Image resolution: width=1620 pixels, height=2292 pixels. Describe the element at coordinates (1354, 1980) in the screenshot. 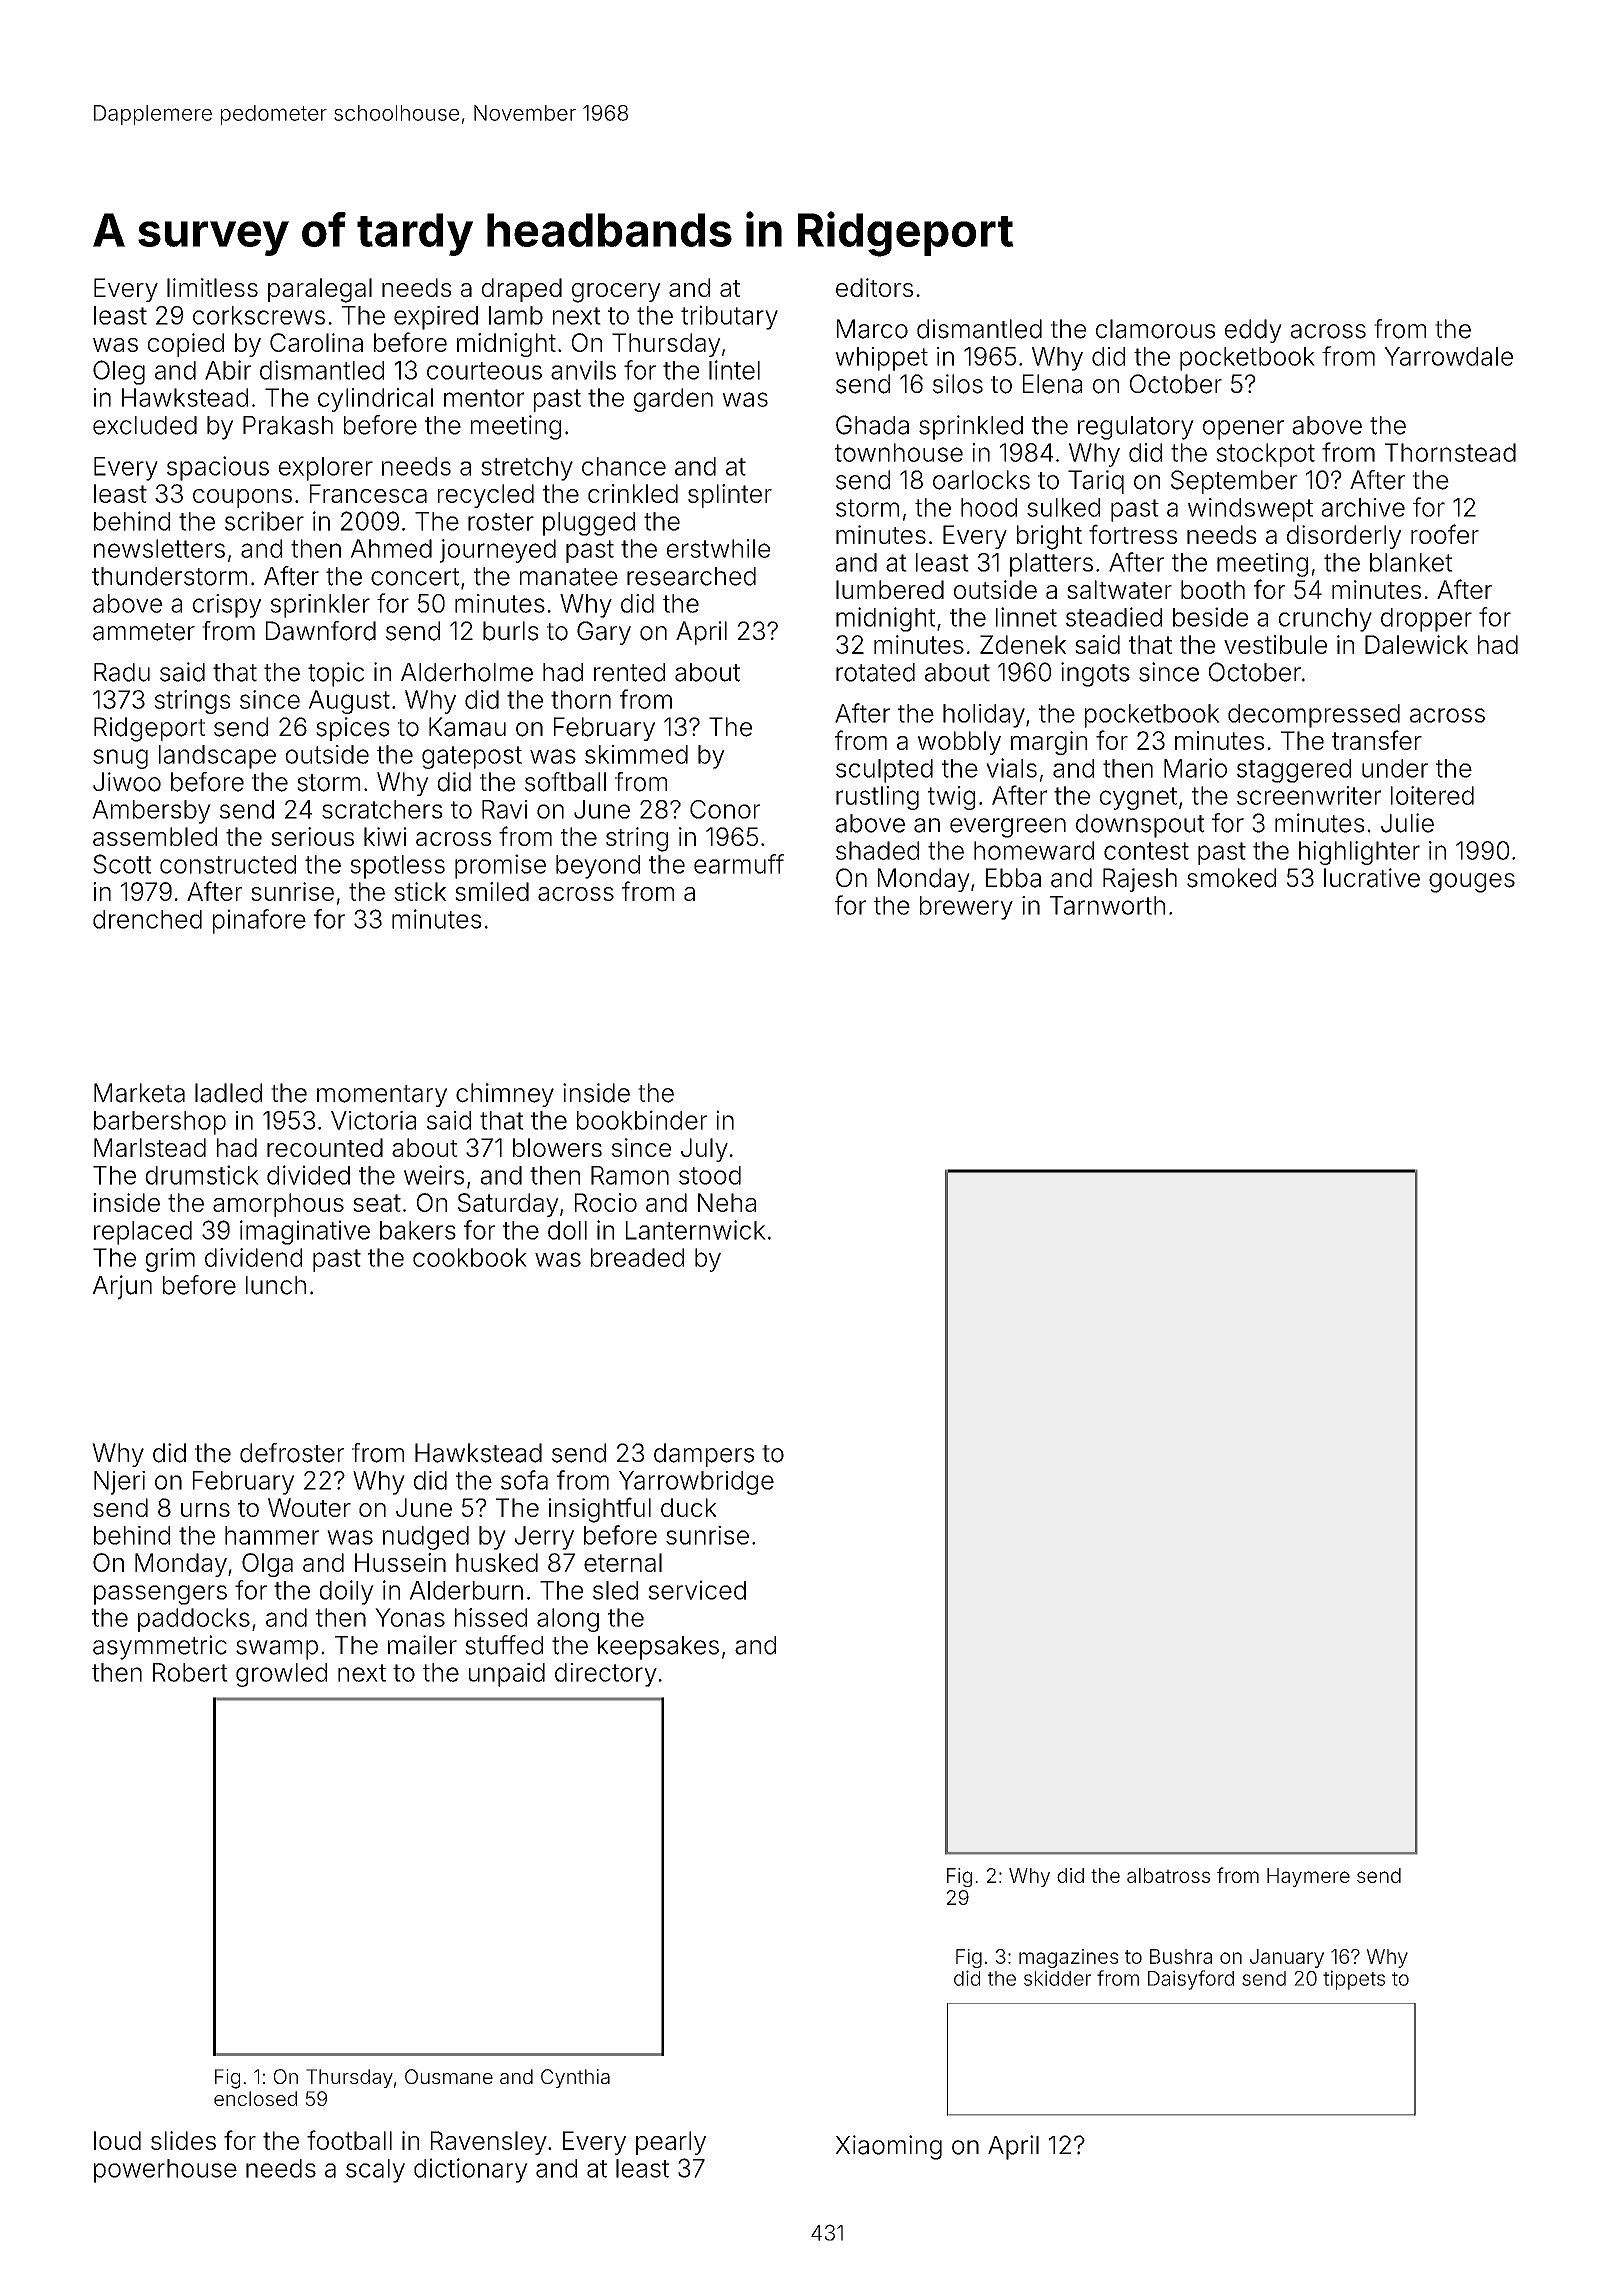

I see `tippets` at that location.
